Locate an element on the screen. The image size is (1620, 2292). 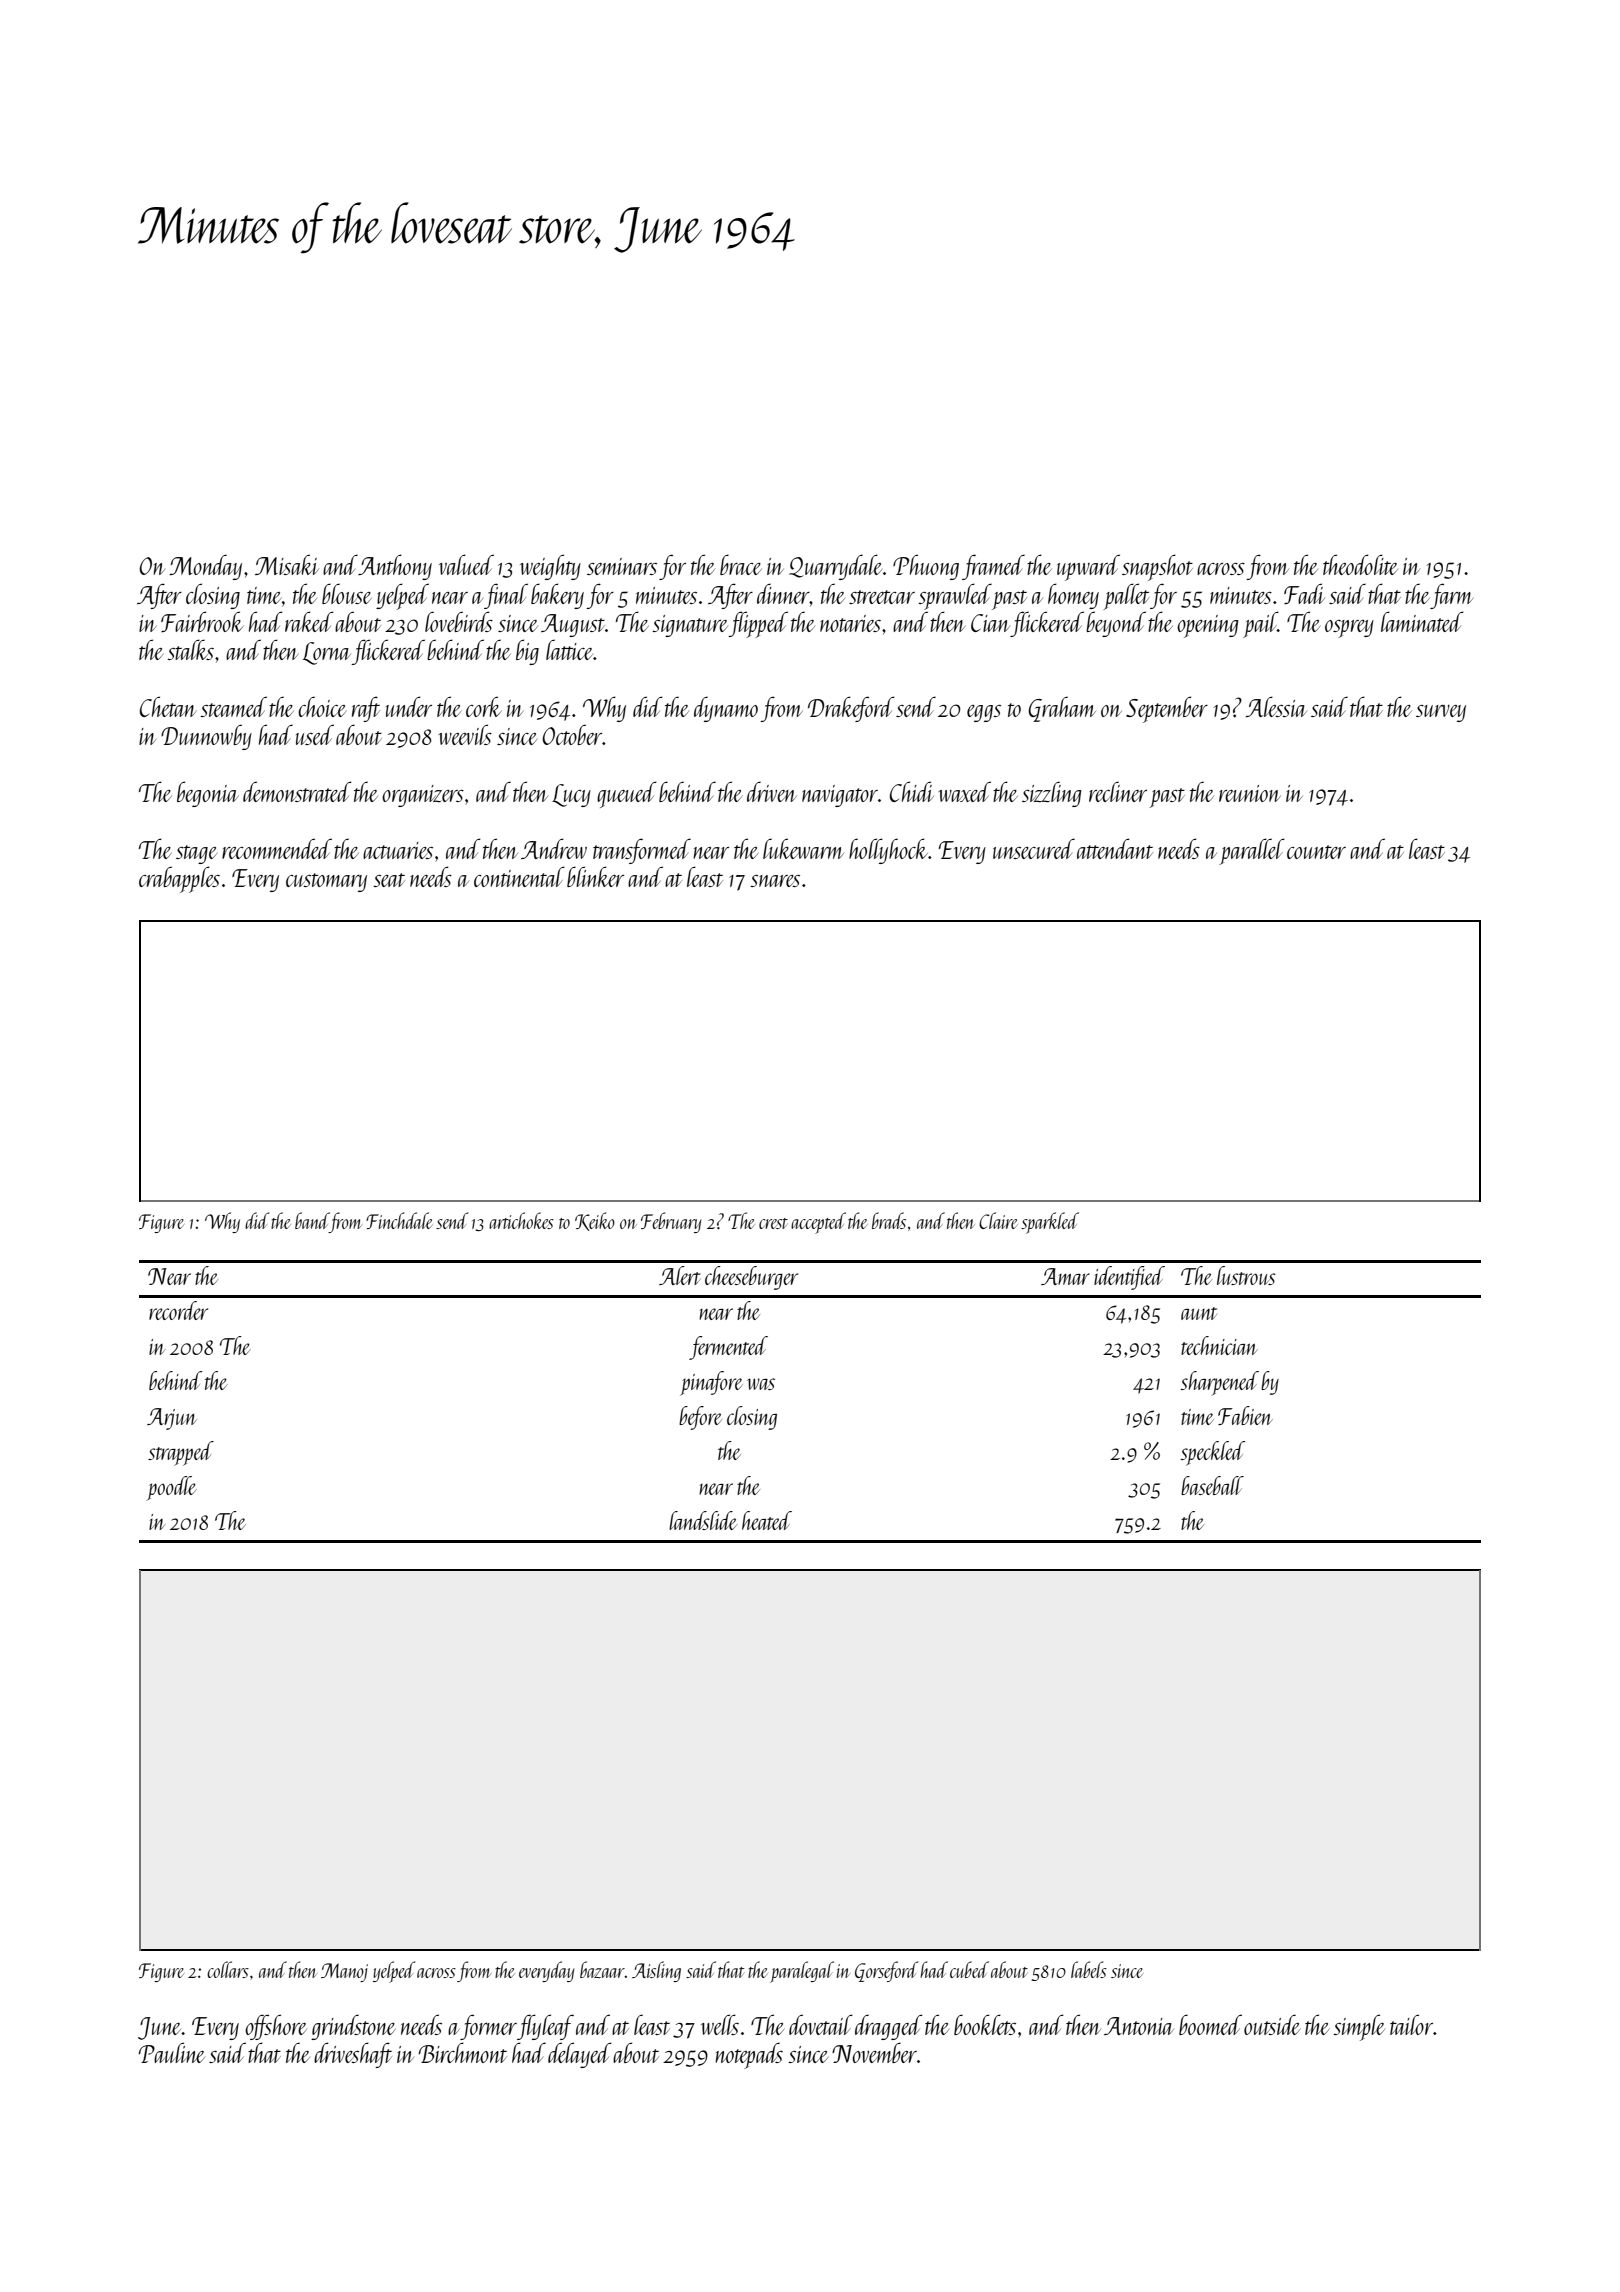
artichokes is located at coordinates (521, 1220).
